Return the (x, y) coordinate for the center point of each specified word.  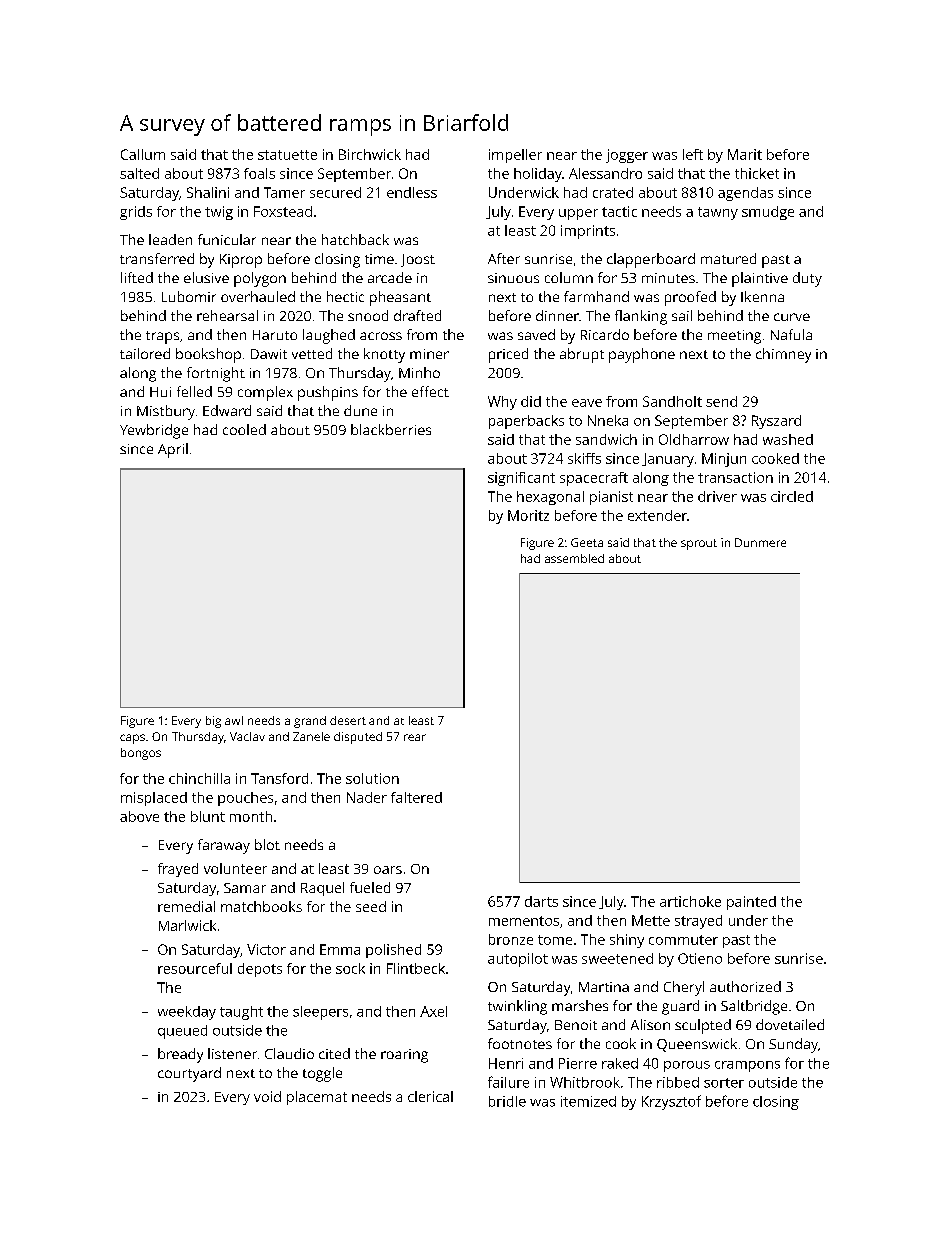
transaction (735, 477)
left (693, 154)
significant (521, 479)
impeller (515, 156)
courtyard (189, 1074)
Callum (143, 154)
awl (234, 720)
